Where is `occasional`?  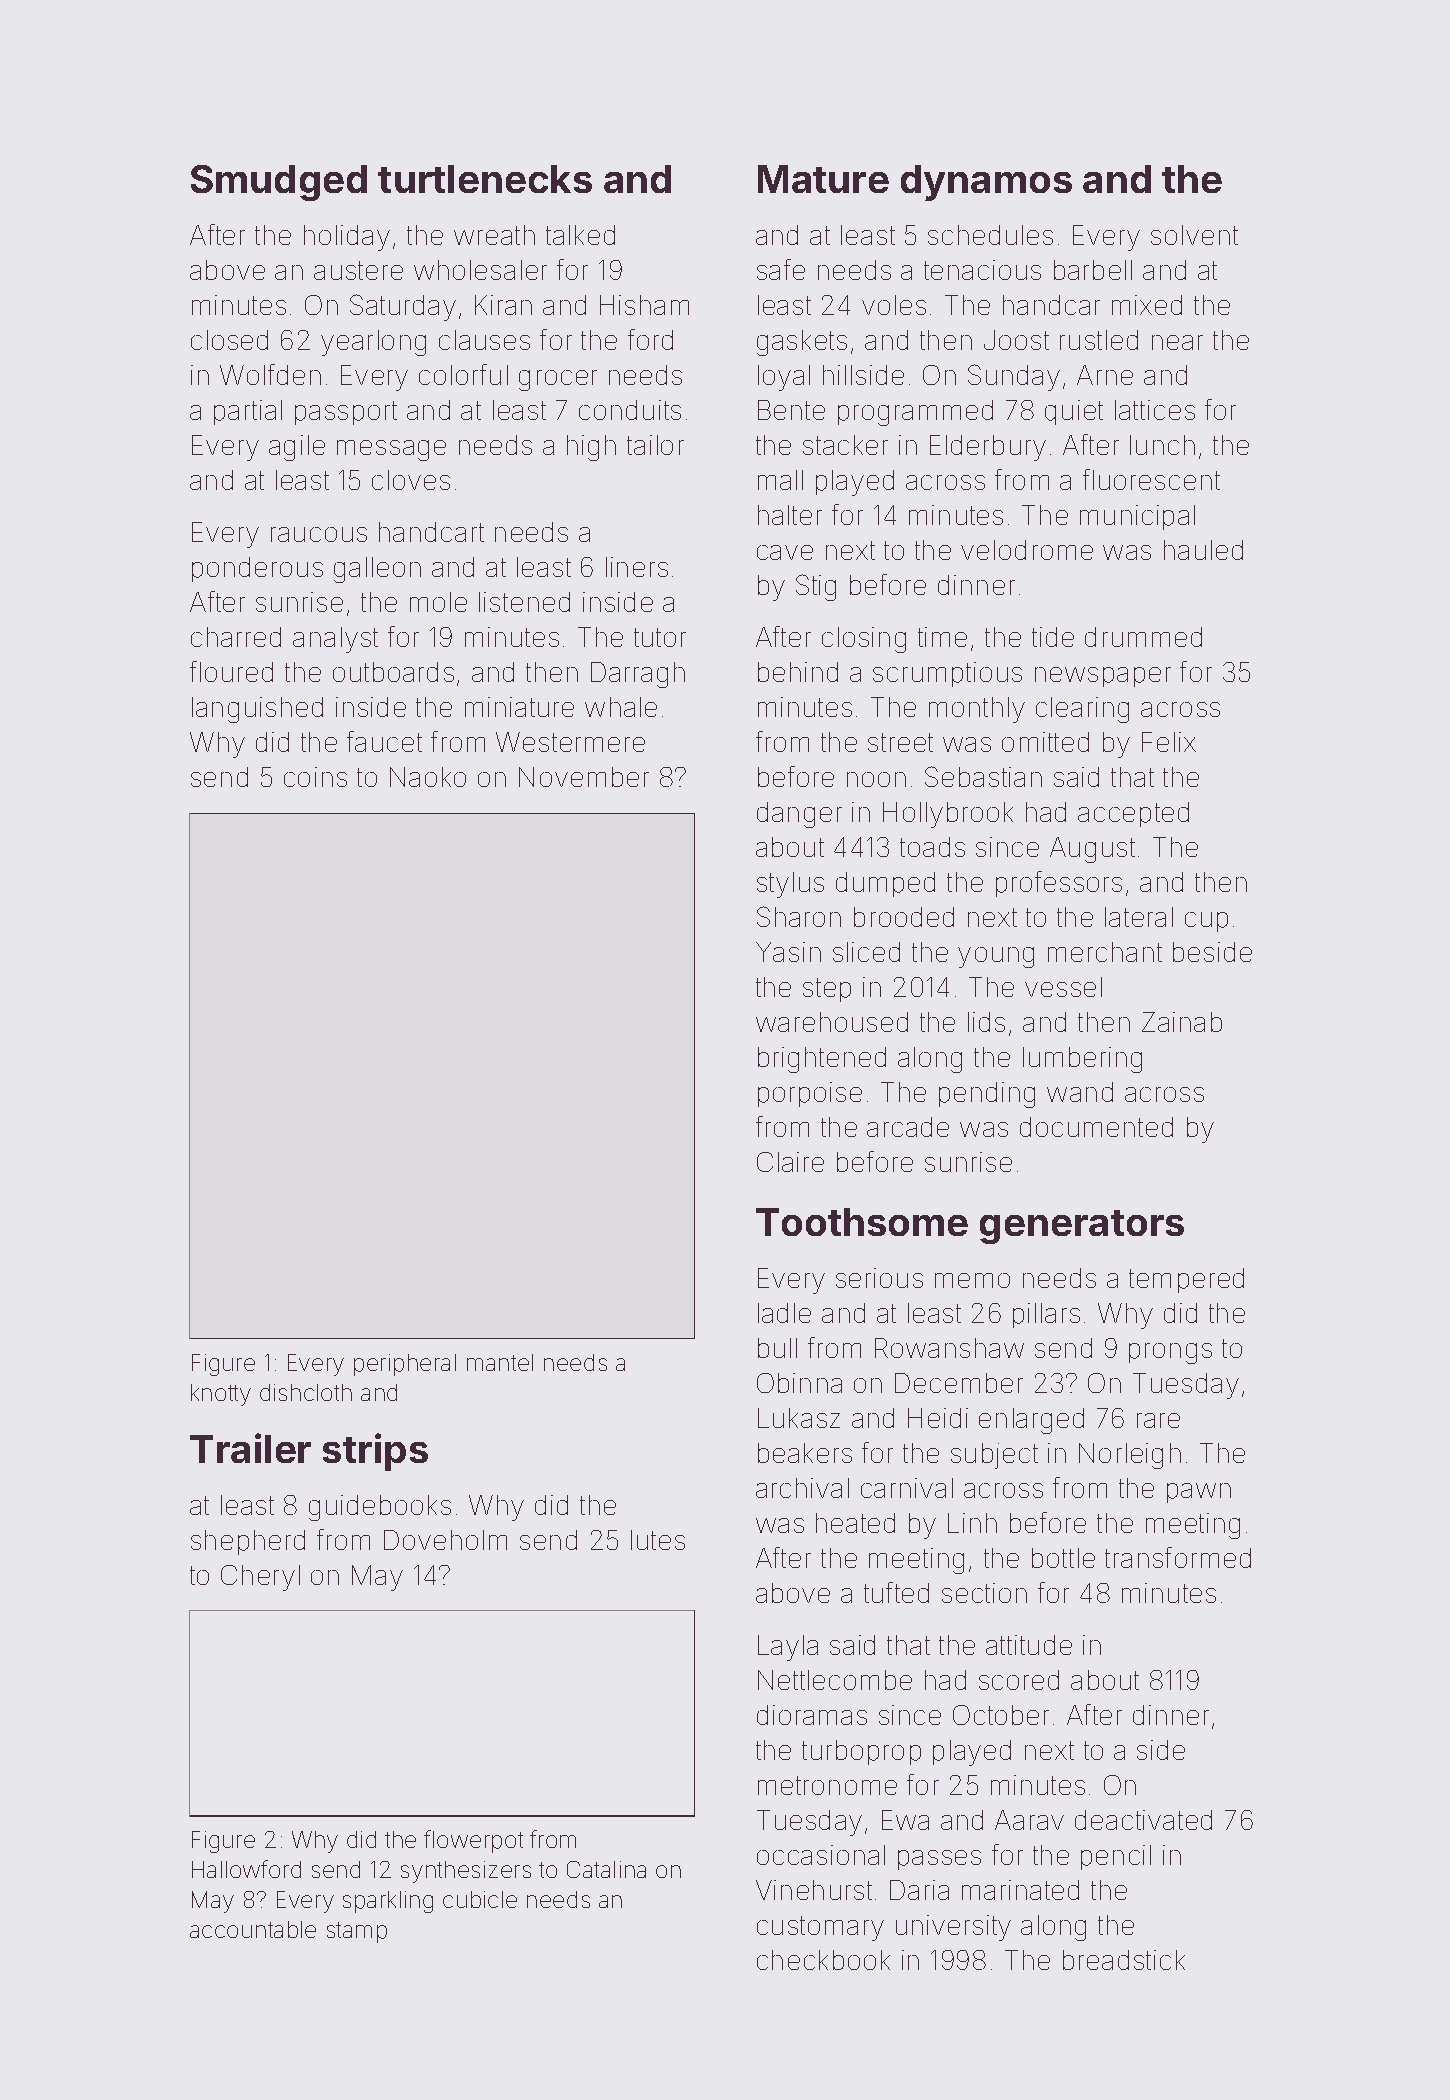 occasional is located at coordinates (821, 1855).
